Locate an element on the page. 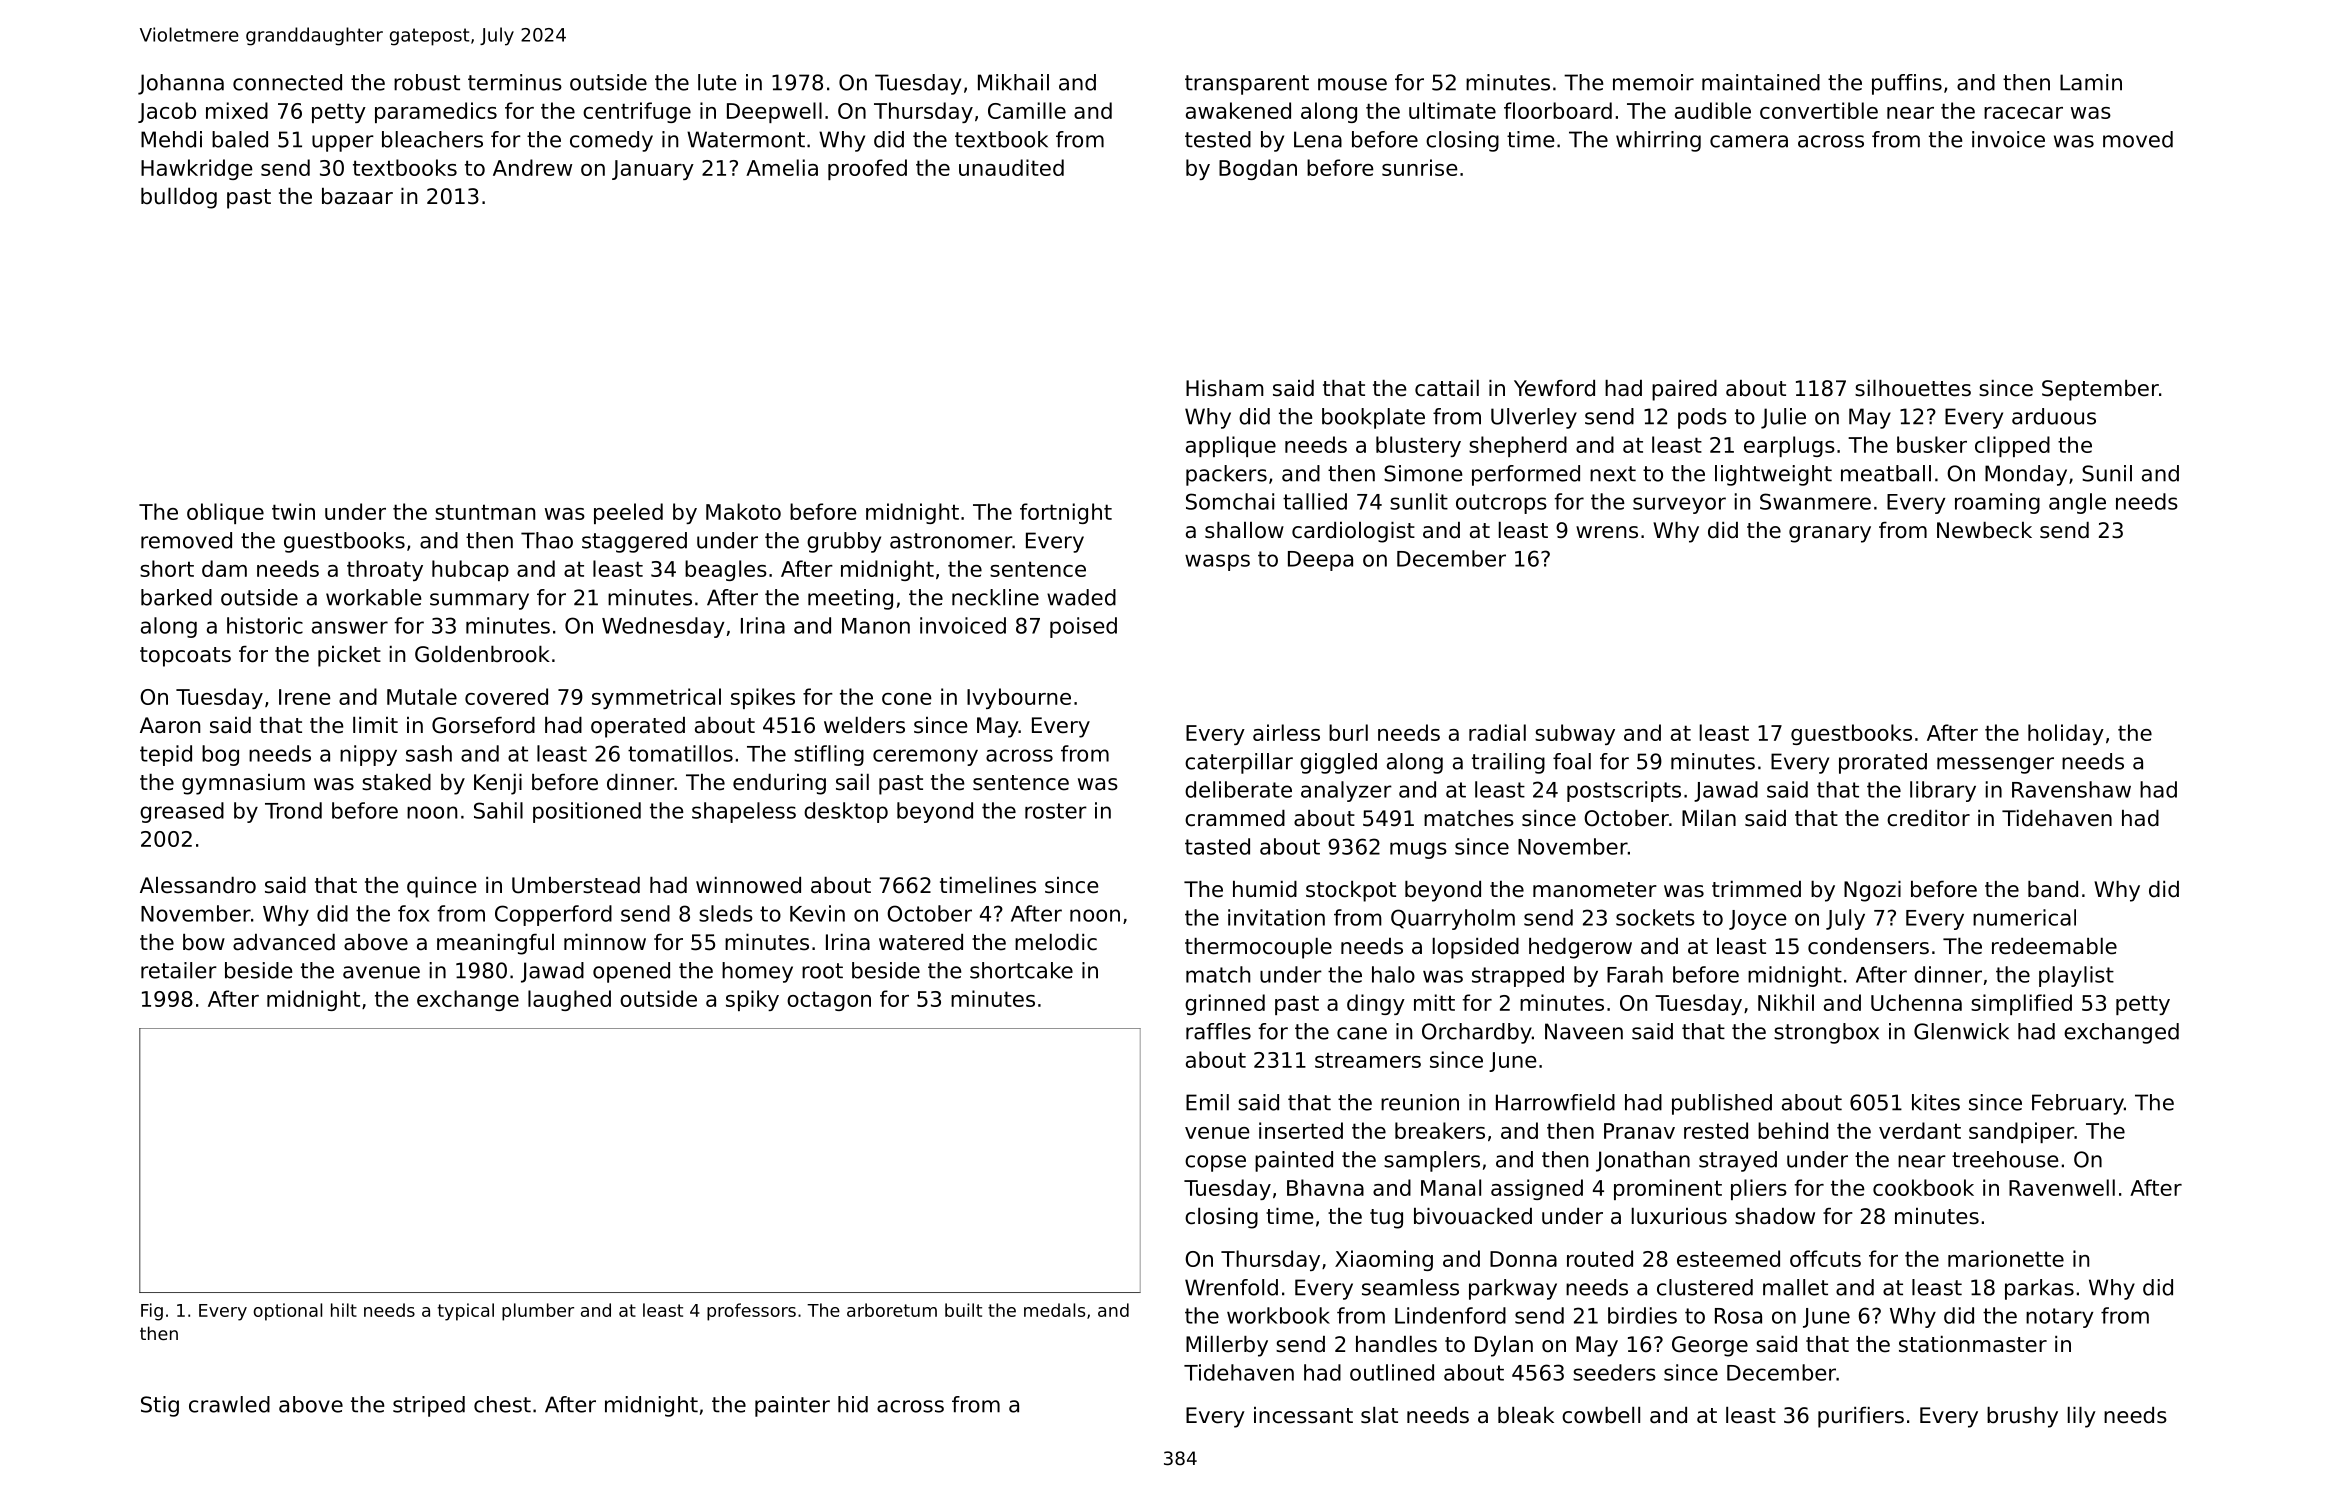 Image resolution: width=2325 pixels, height=1505 pixels. playlist is located at coordinates (2076, 976).
